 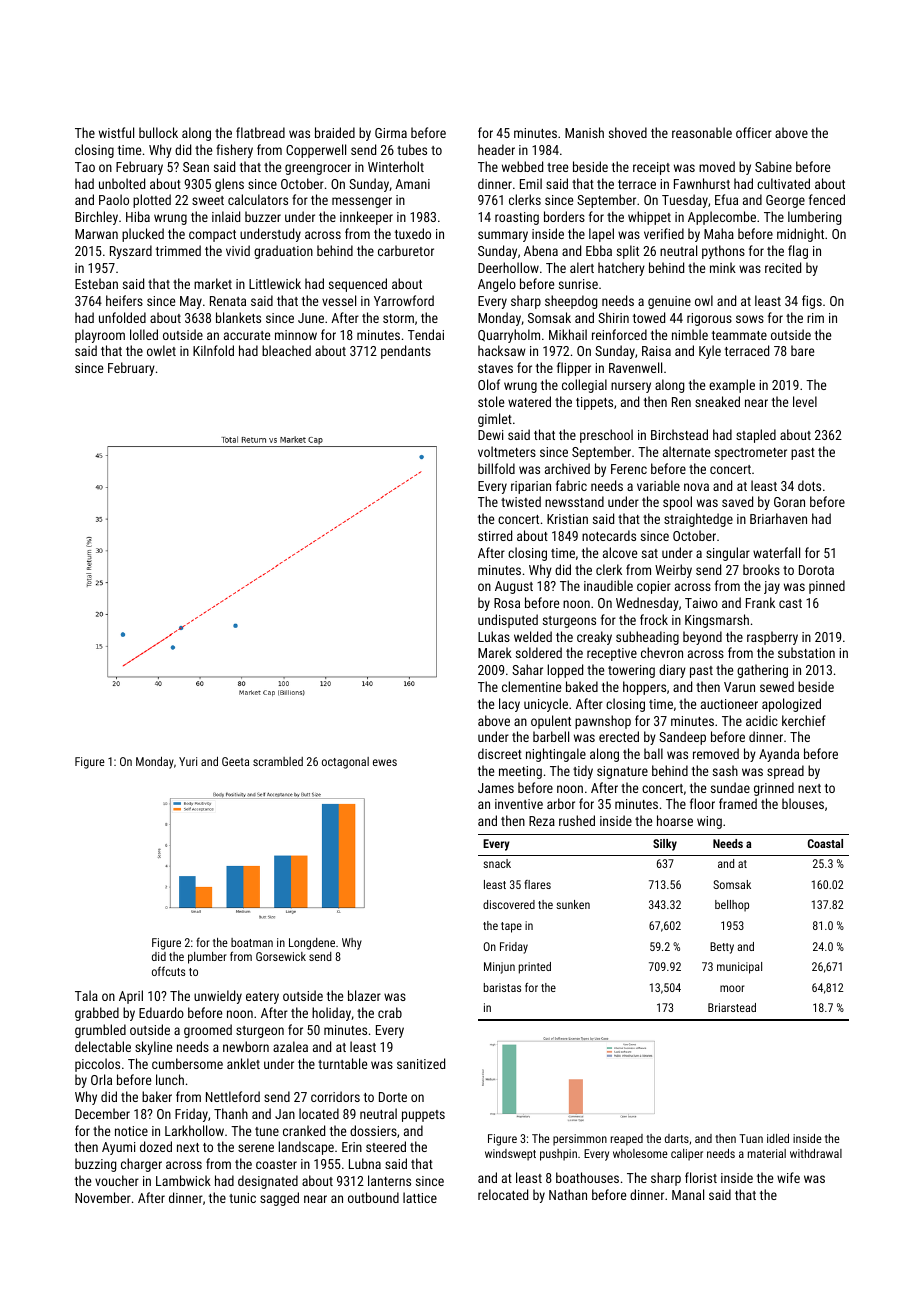 What do you see at coordinates (117, 1180) in the screenshot?
I see `voucher` at bounding box center [117, 1180].
